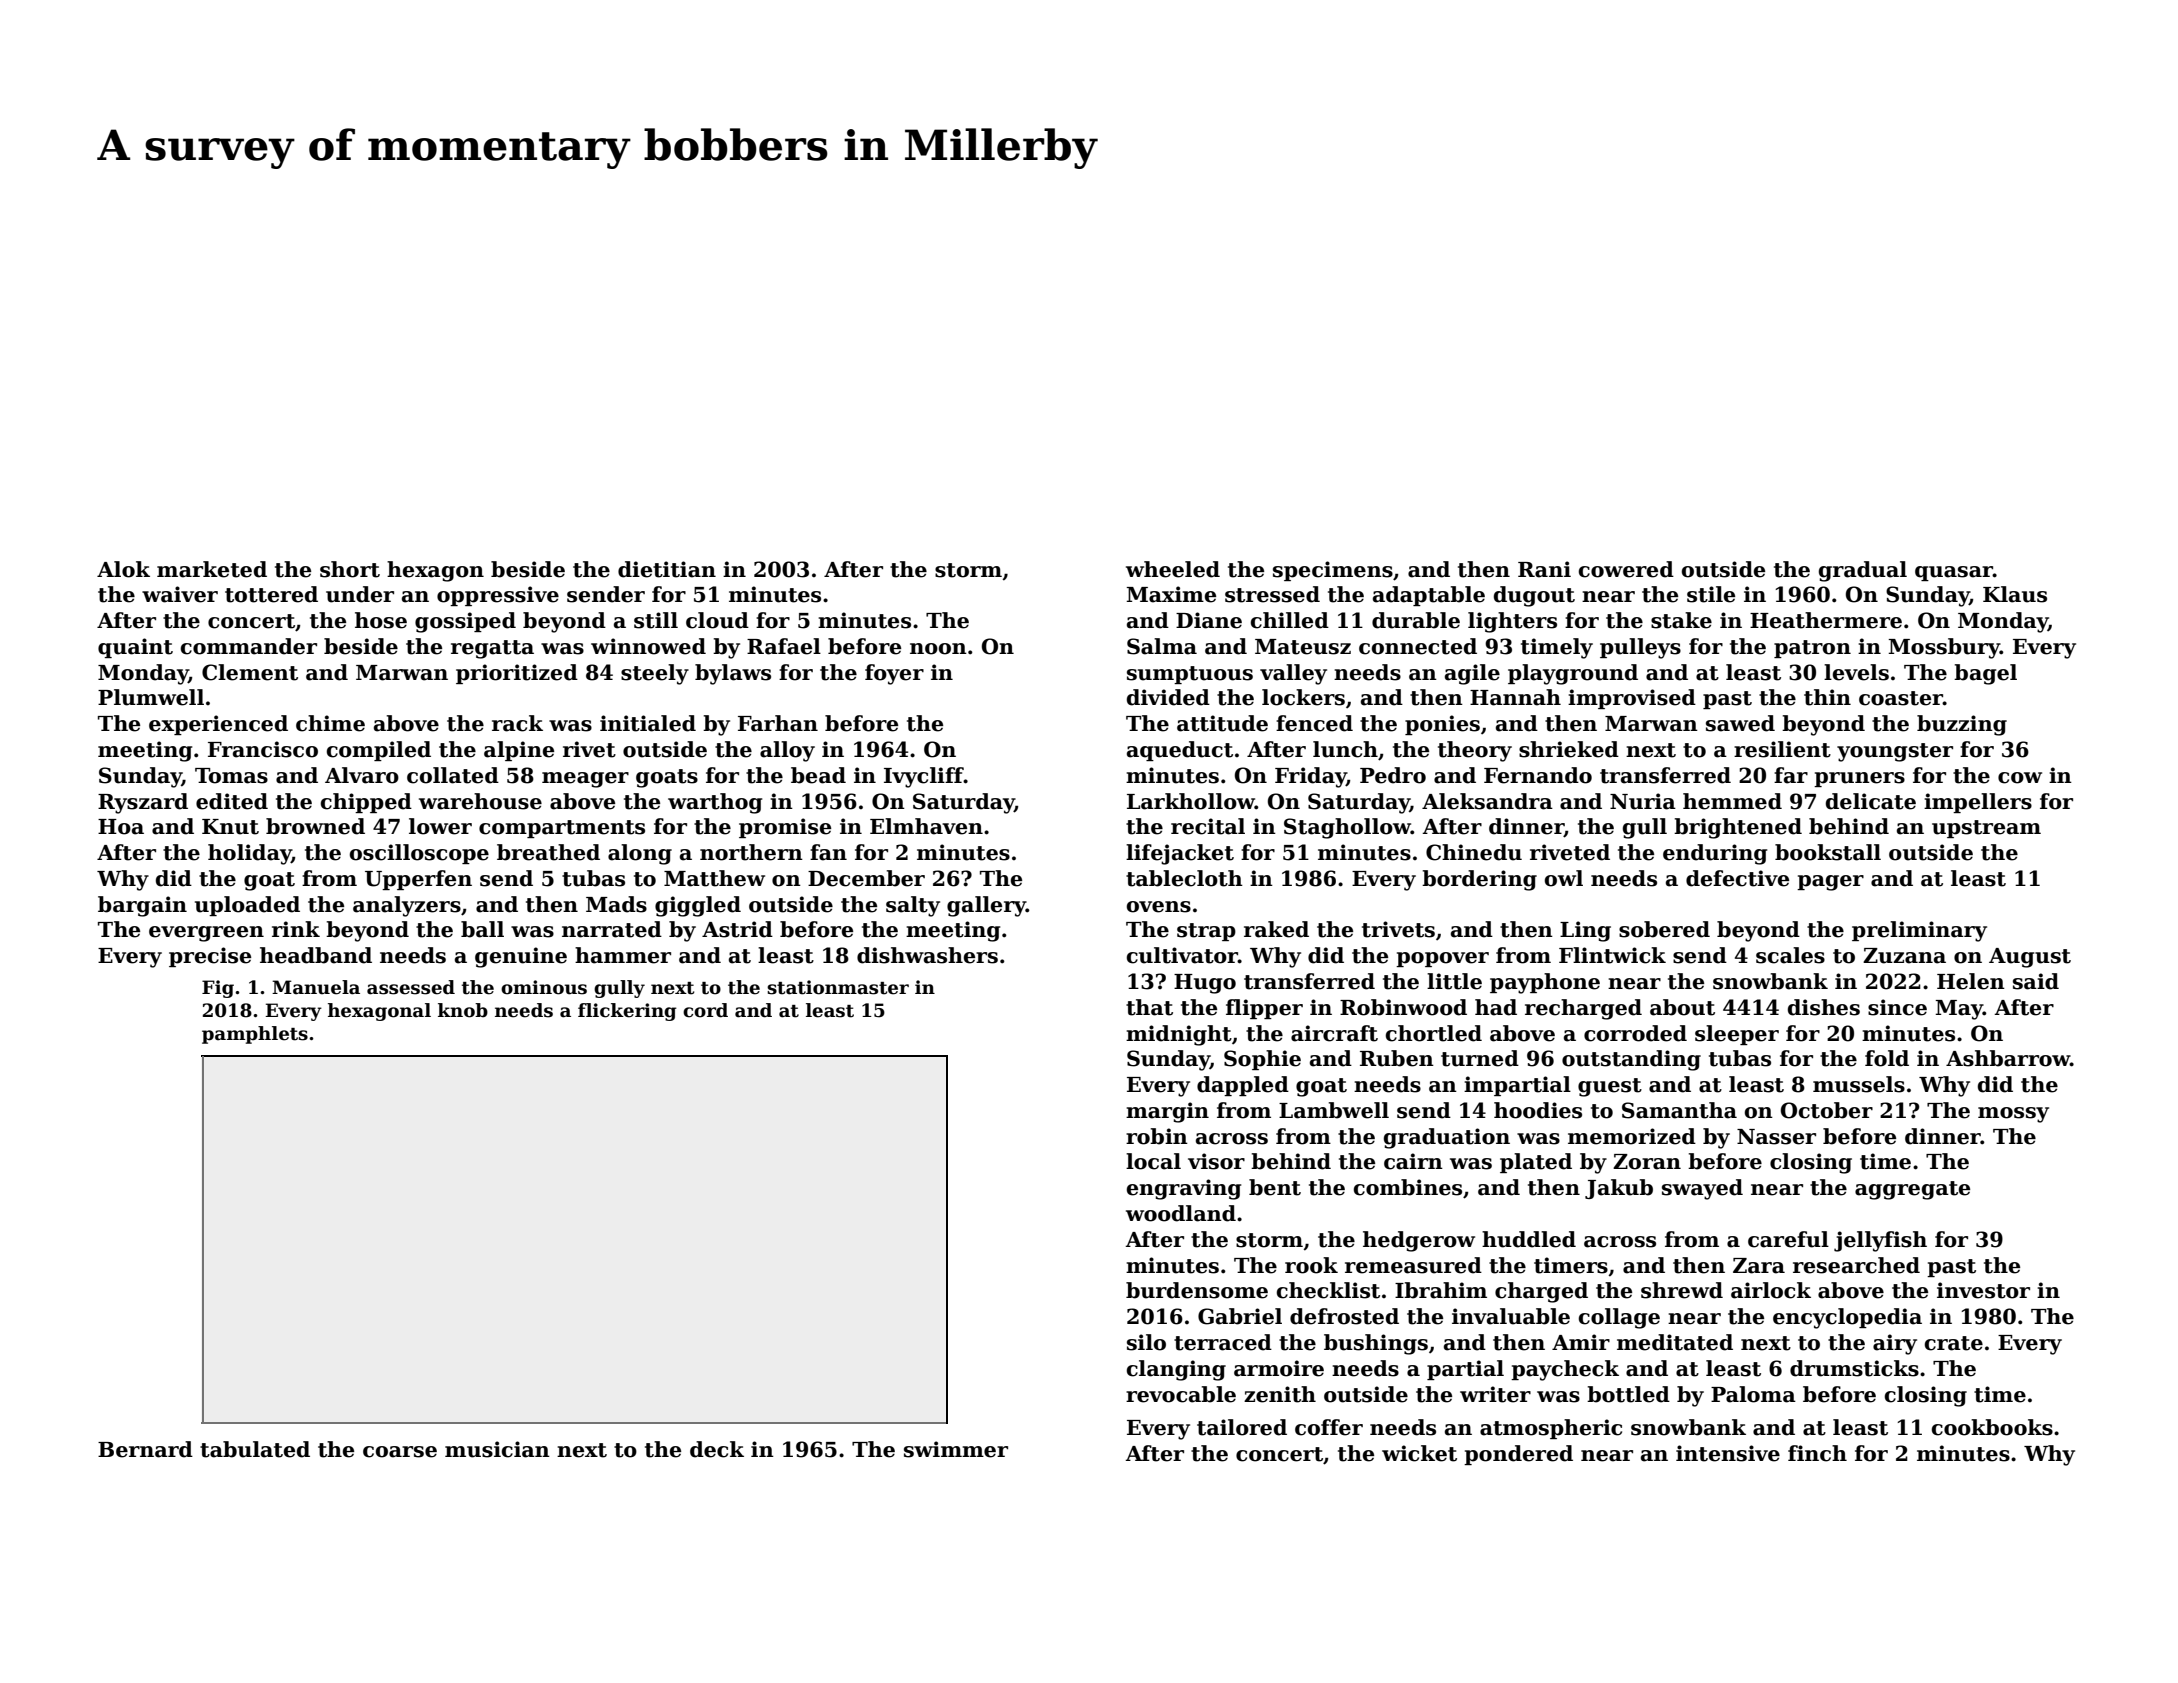  What do you see at coordinates (255, 1035) in the screenshot?
I see `pamphlets` at bounding box center [255, 1035].
